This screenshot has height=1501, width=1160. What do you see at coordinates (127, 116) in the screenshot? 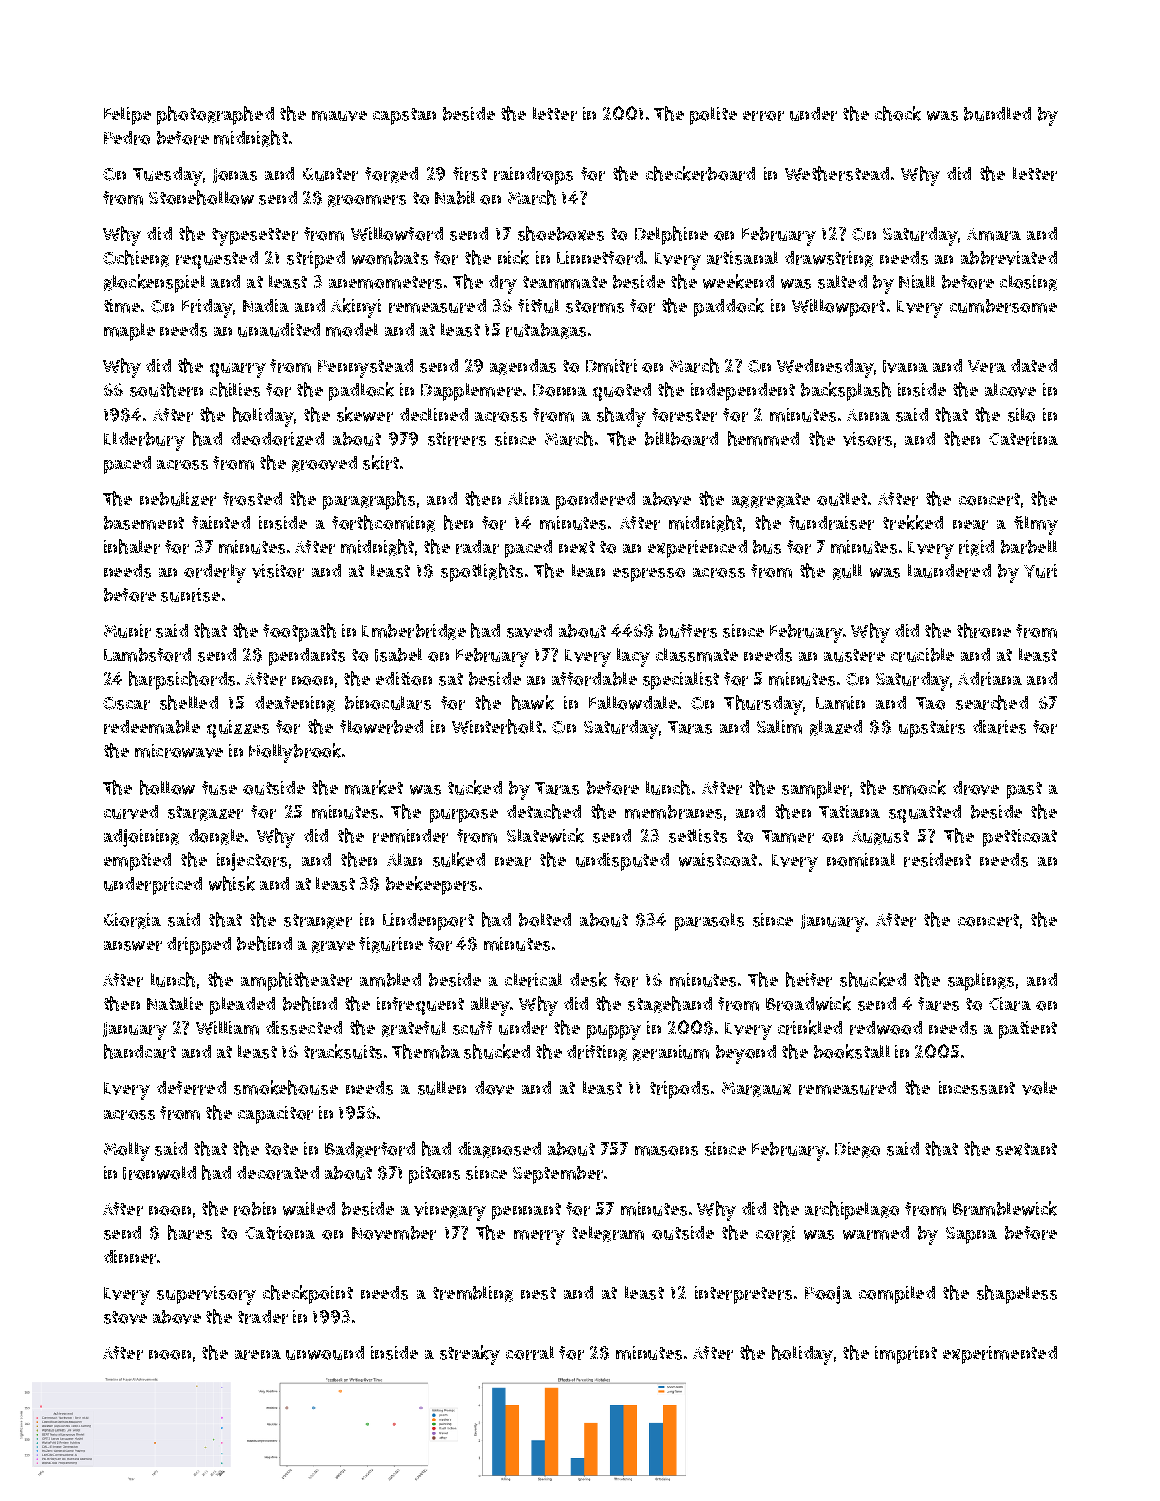
I see `Felipe` at bounding box center [127, 116].
